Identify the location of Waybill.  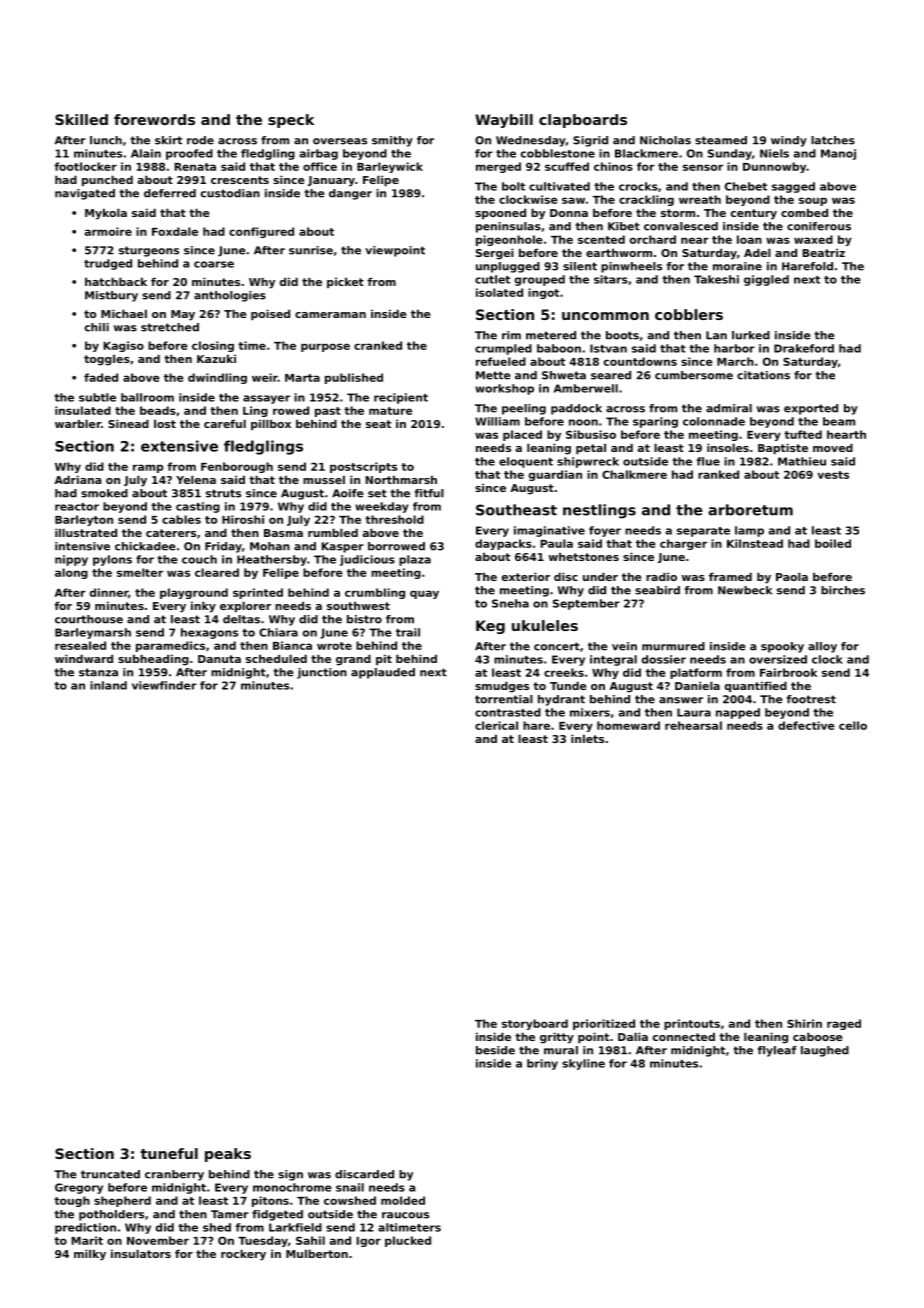
(504, 121).
